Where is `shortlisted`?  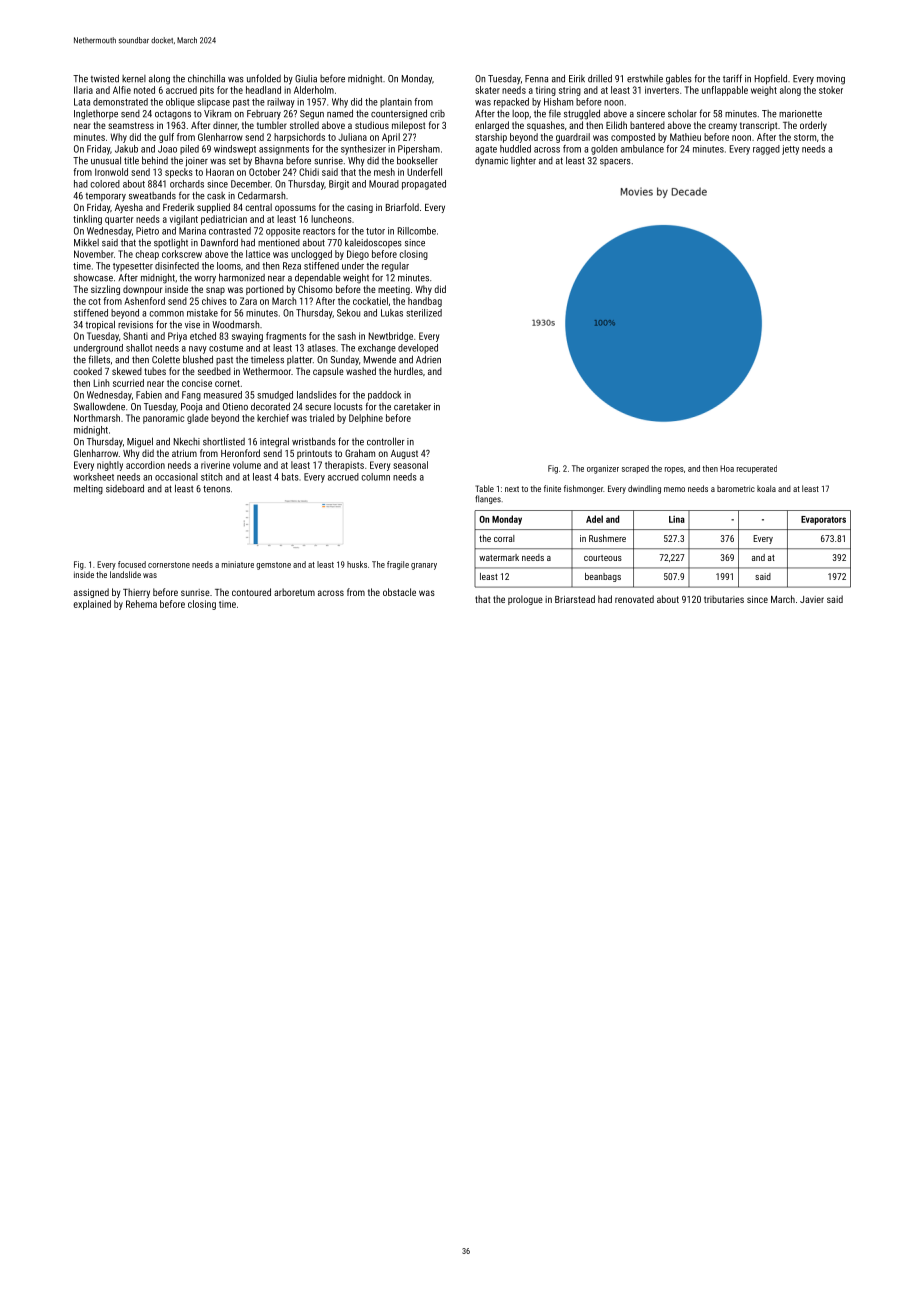 shortlisted is located at coordinates (224, 441).
